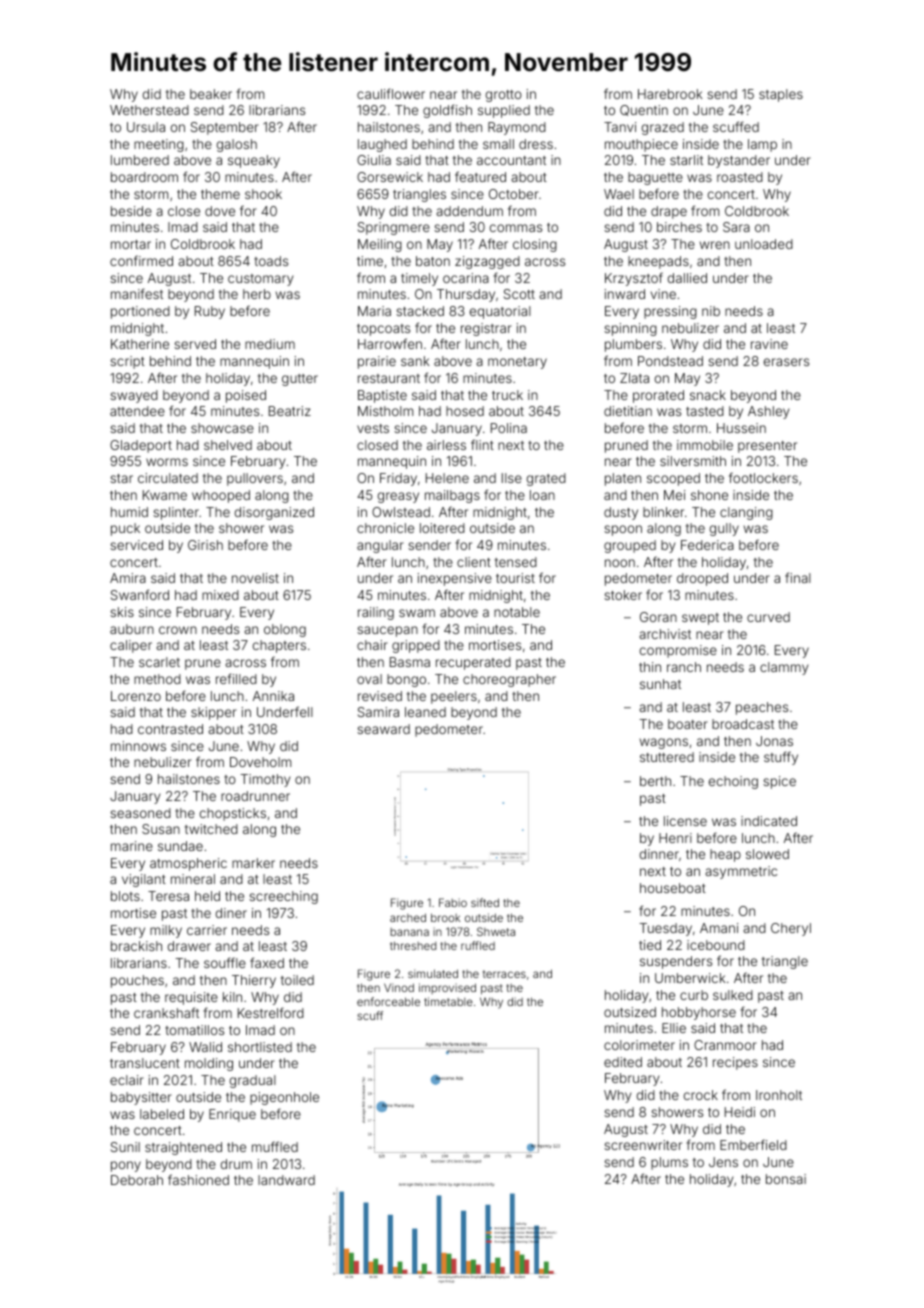  I want to click on Wetherstead, so click(149, 110).
